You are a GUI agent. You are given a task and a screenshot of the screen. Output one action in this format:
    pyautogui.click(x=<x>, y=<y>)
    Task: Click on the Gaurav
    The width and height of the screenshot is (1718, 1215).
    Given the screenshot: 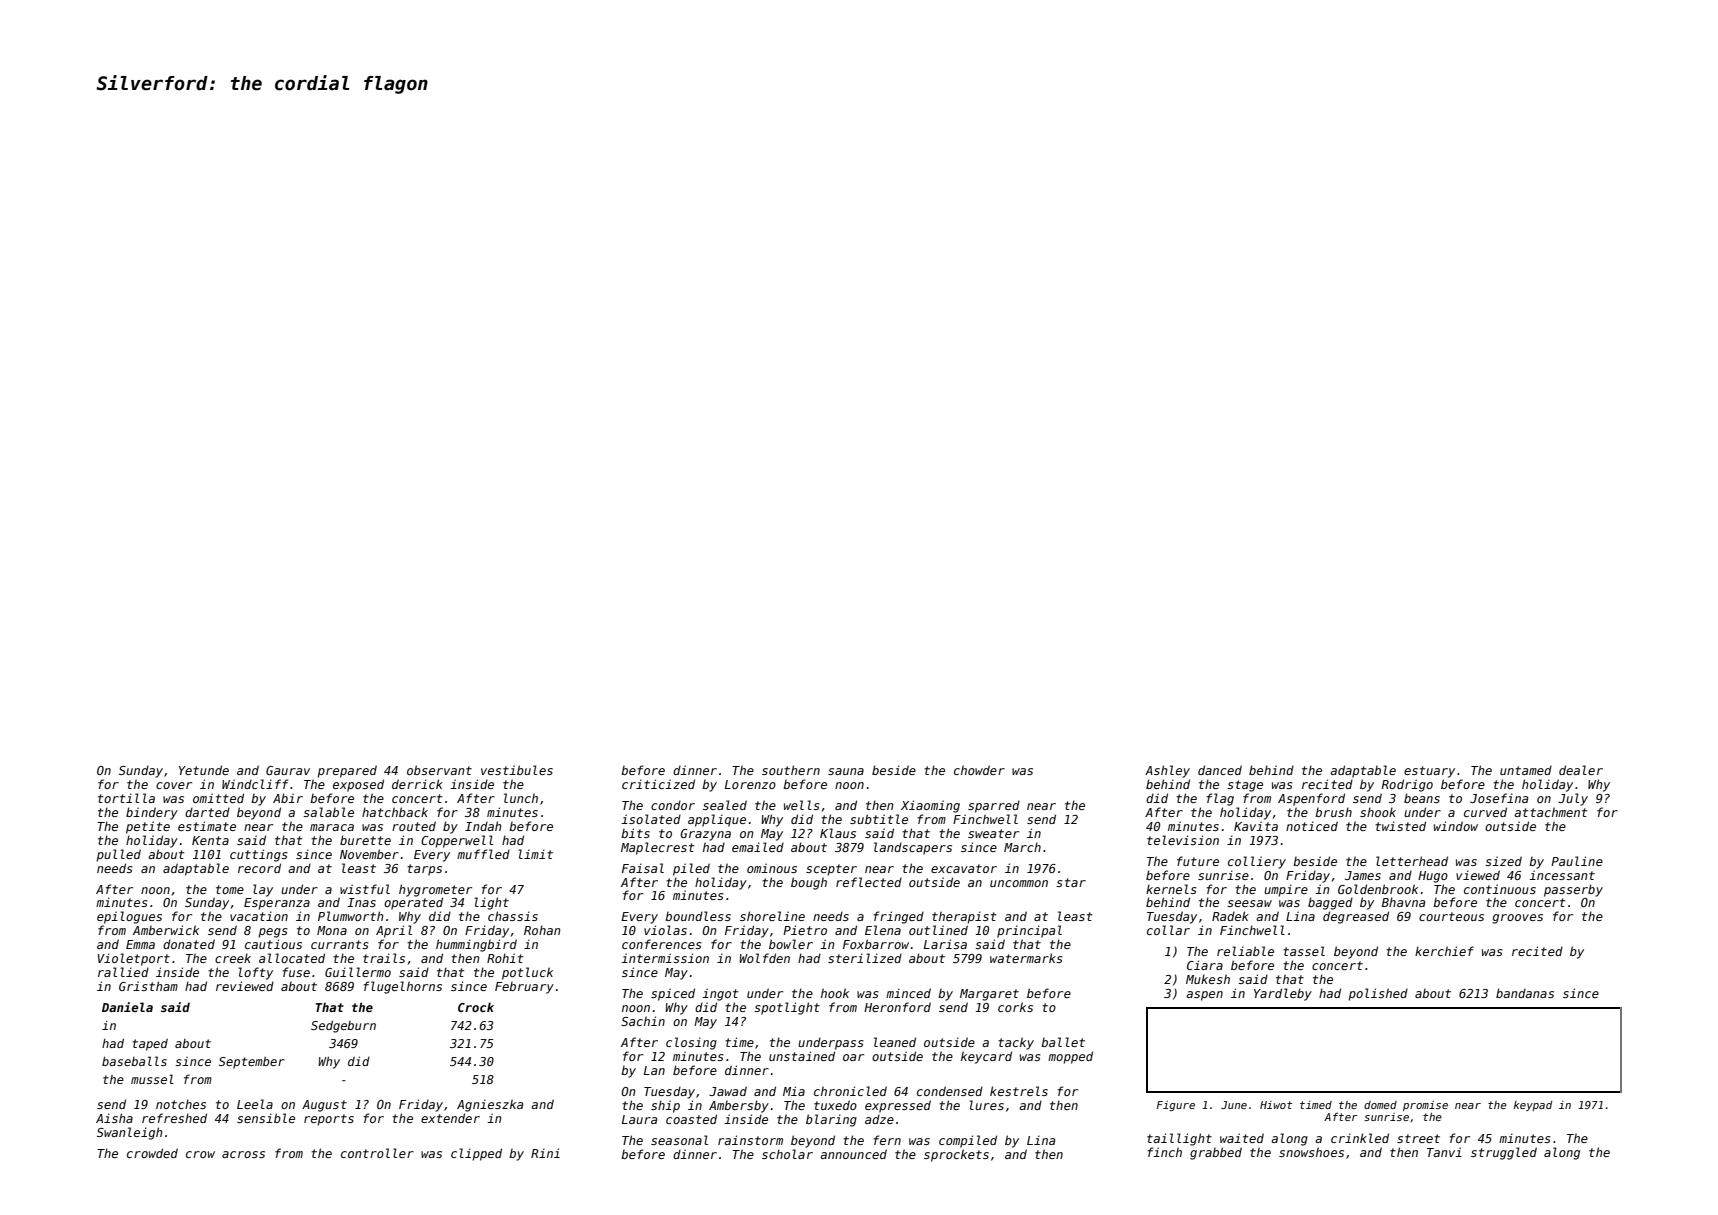 What is the action you would take?
    pyautogui.click(x=288, y=770)
